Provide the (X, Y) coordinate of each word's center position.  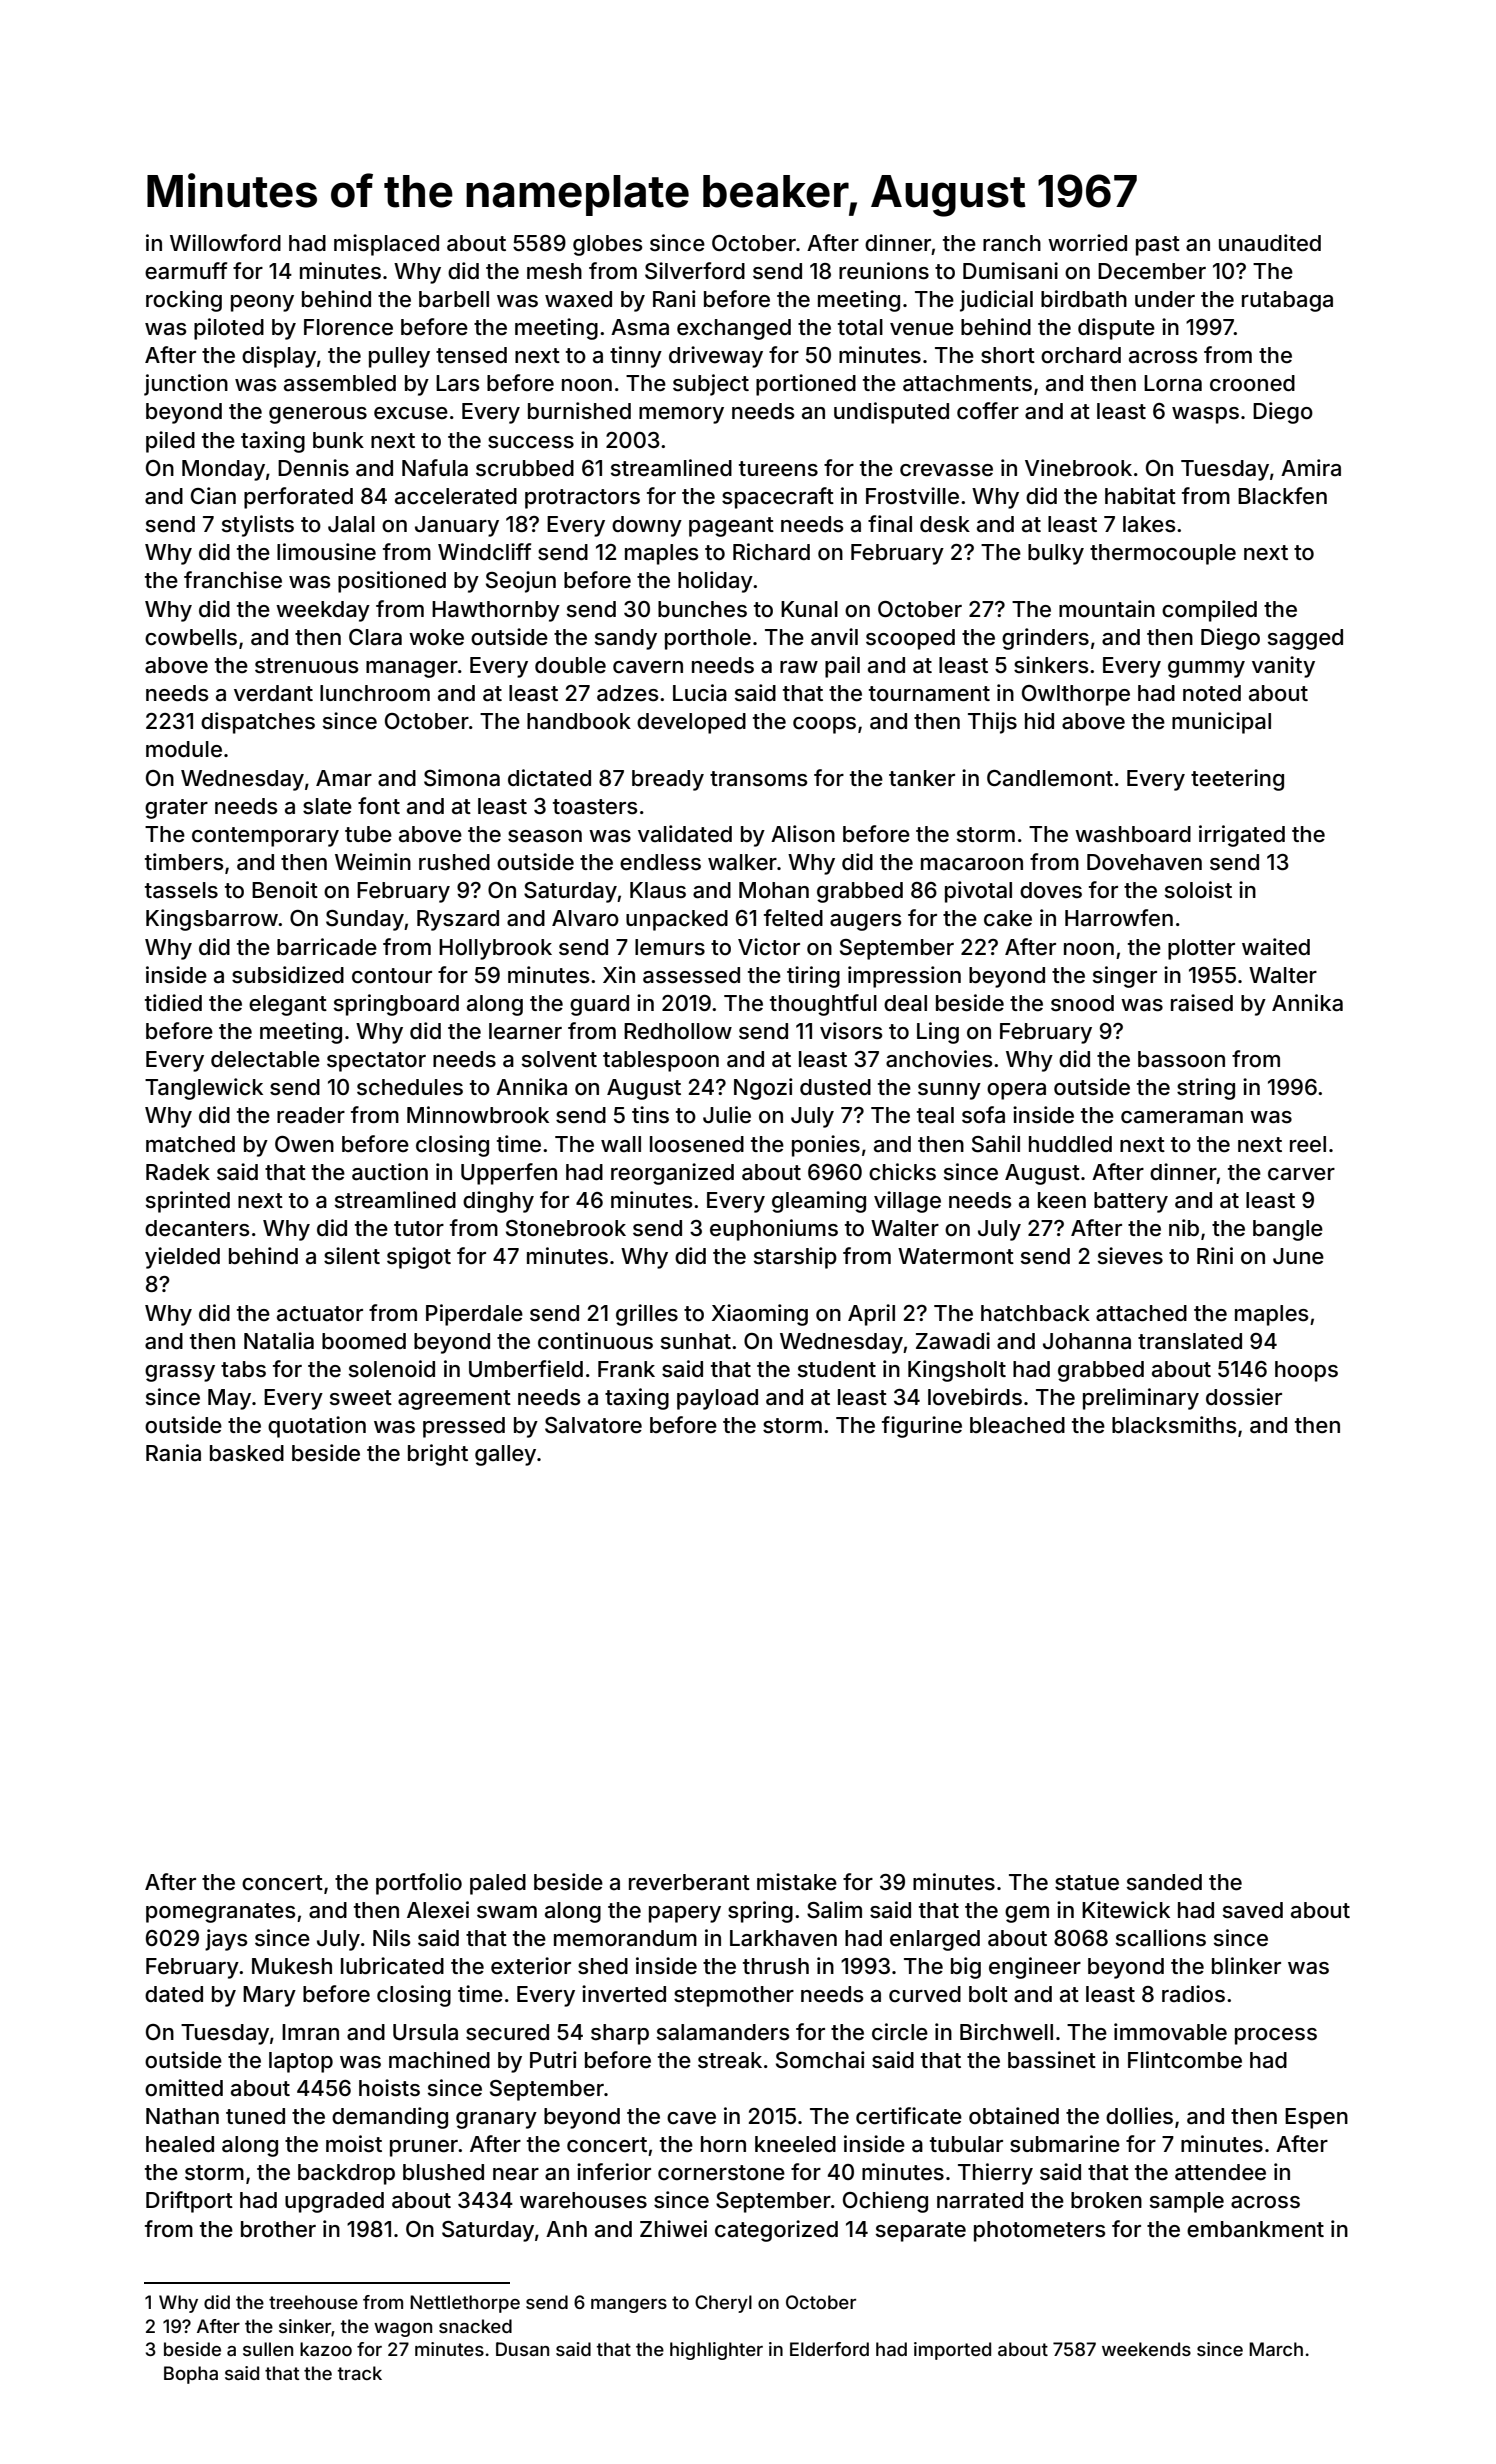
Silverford (695, 271)
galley (505, 1455)
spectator (376, 1062)
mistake (797, 1882)
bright (438, 1455)
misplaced (386, 245)
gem (1027, 1914)
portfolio (419, 1884)
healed (180, 2144)
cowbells (191, 637)
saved (1253, 1910)
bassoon (1181, 1059)
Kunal (809, 609)
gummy (1206, 669)
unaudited (1270, 243)
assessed (691, 975)
